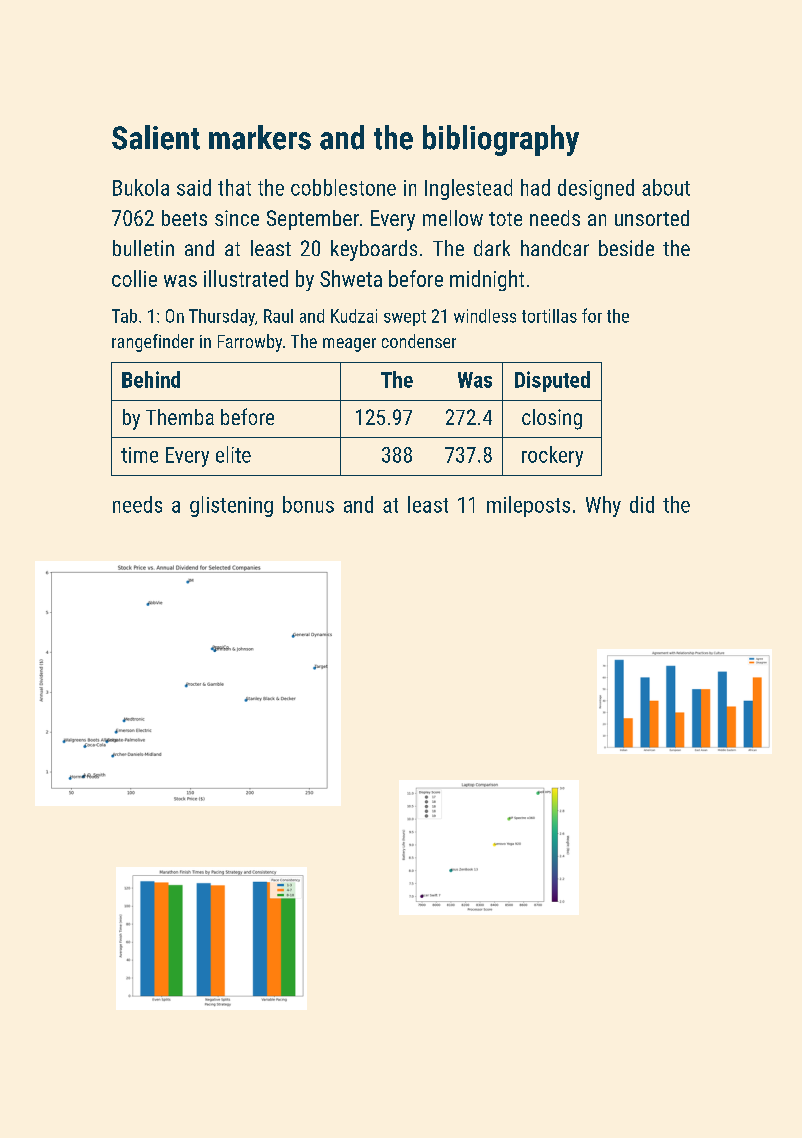  I want to click on Themba, so click(180, 417).
